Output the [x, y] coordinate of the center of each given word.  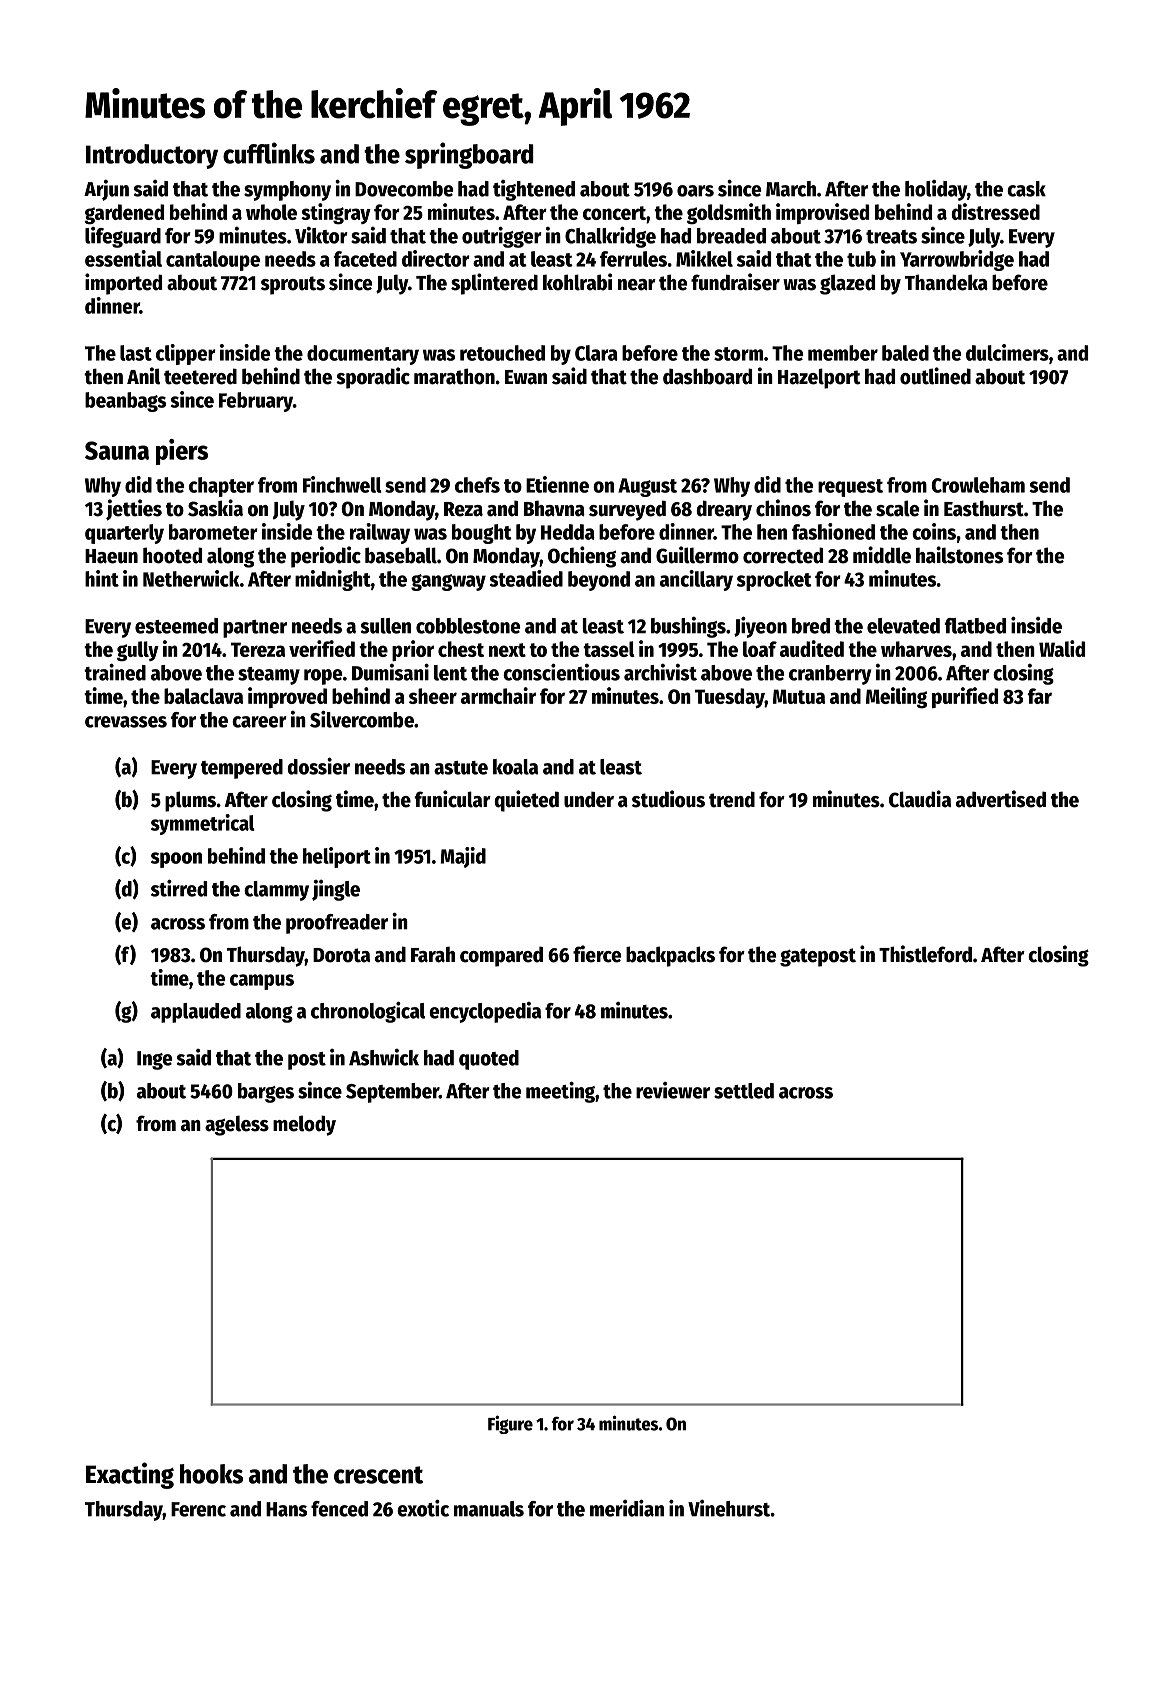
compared [501, 956]
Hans [286, 1509]
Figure [510, 1424]
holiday [936, 190]
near [637, 285]
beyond [599, 581]
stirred [179, 888]
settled [744, 1091]
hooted [172, 555]
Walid [1062, 648]
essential [123, 258]
